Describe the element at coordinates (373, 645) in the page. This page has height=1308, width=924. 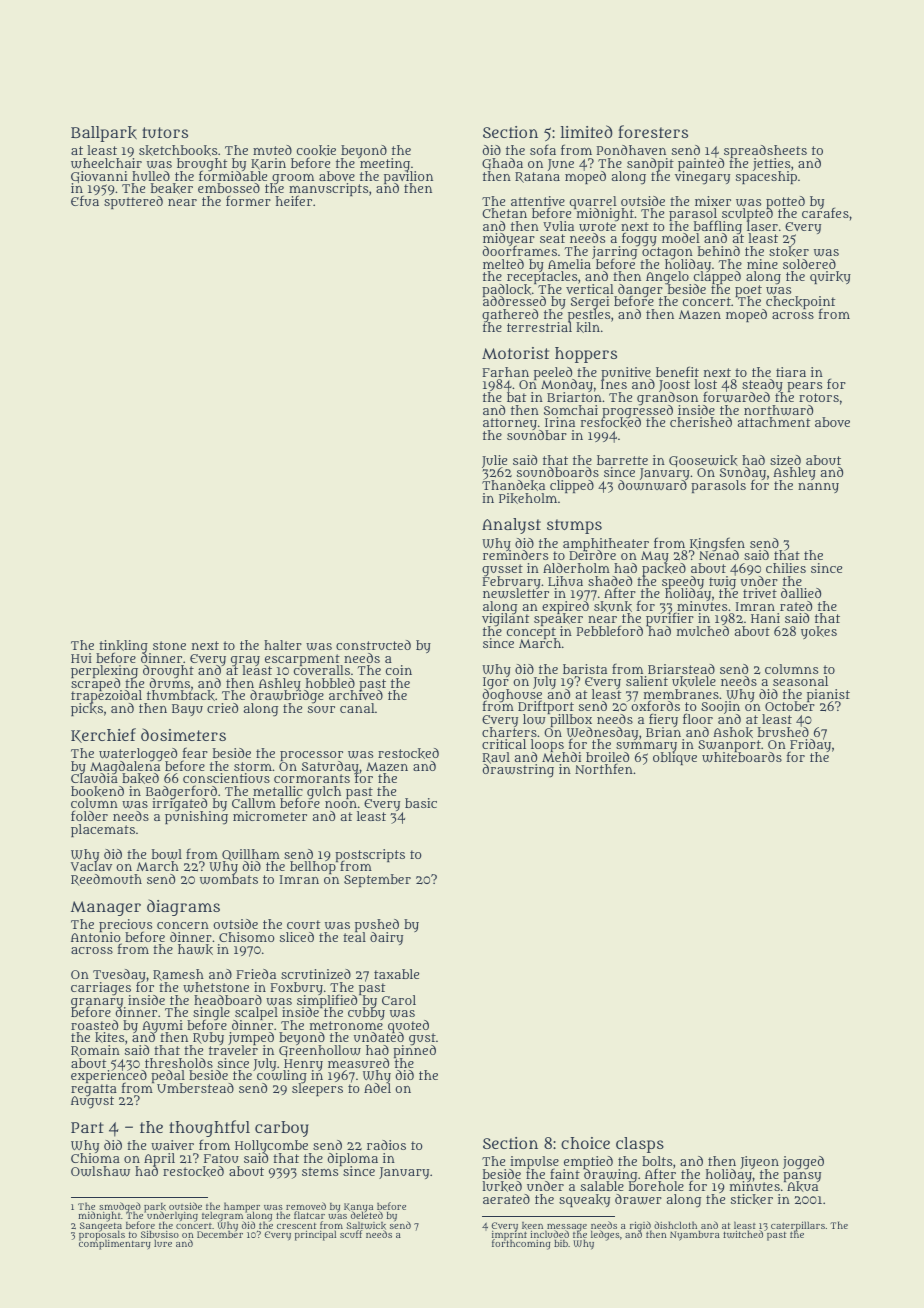
I see `constructed` at that location.
